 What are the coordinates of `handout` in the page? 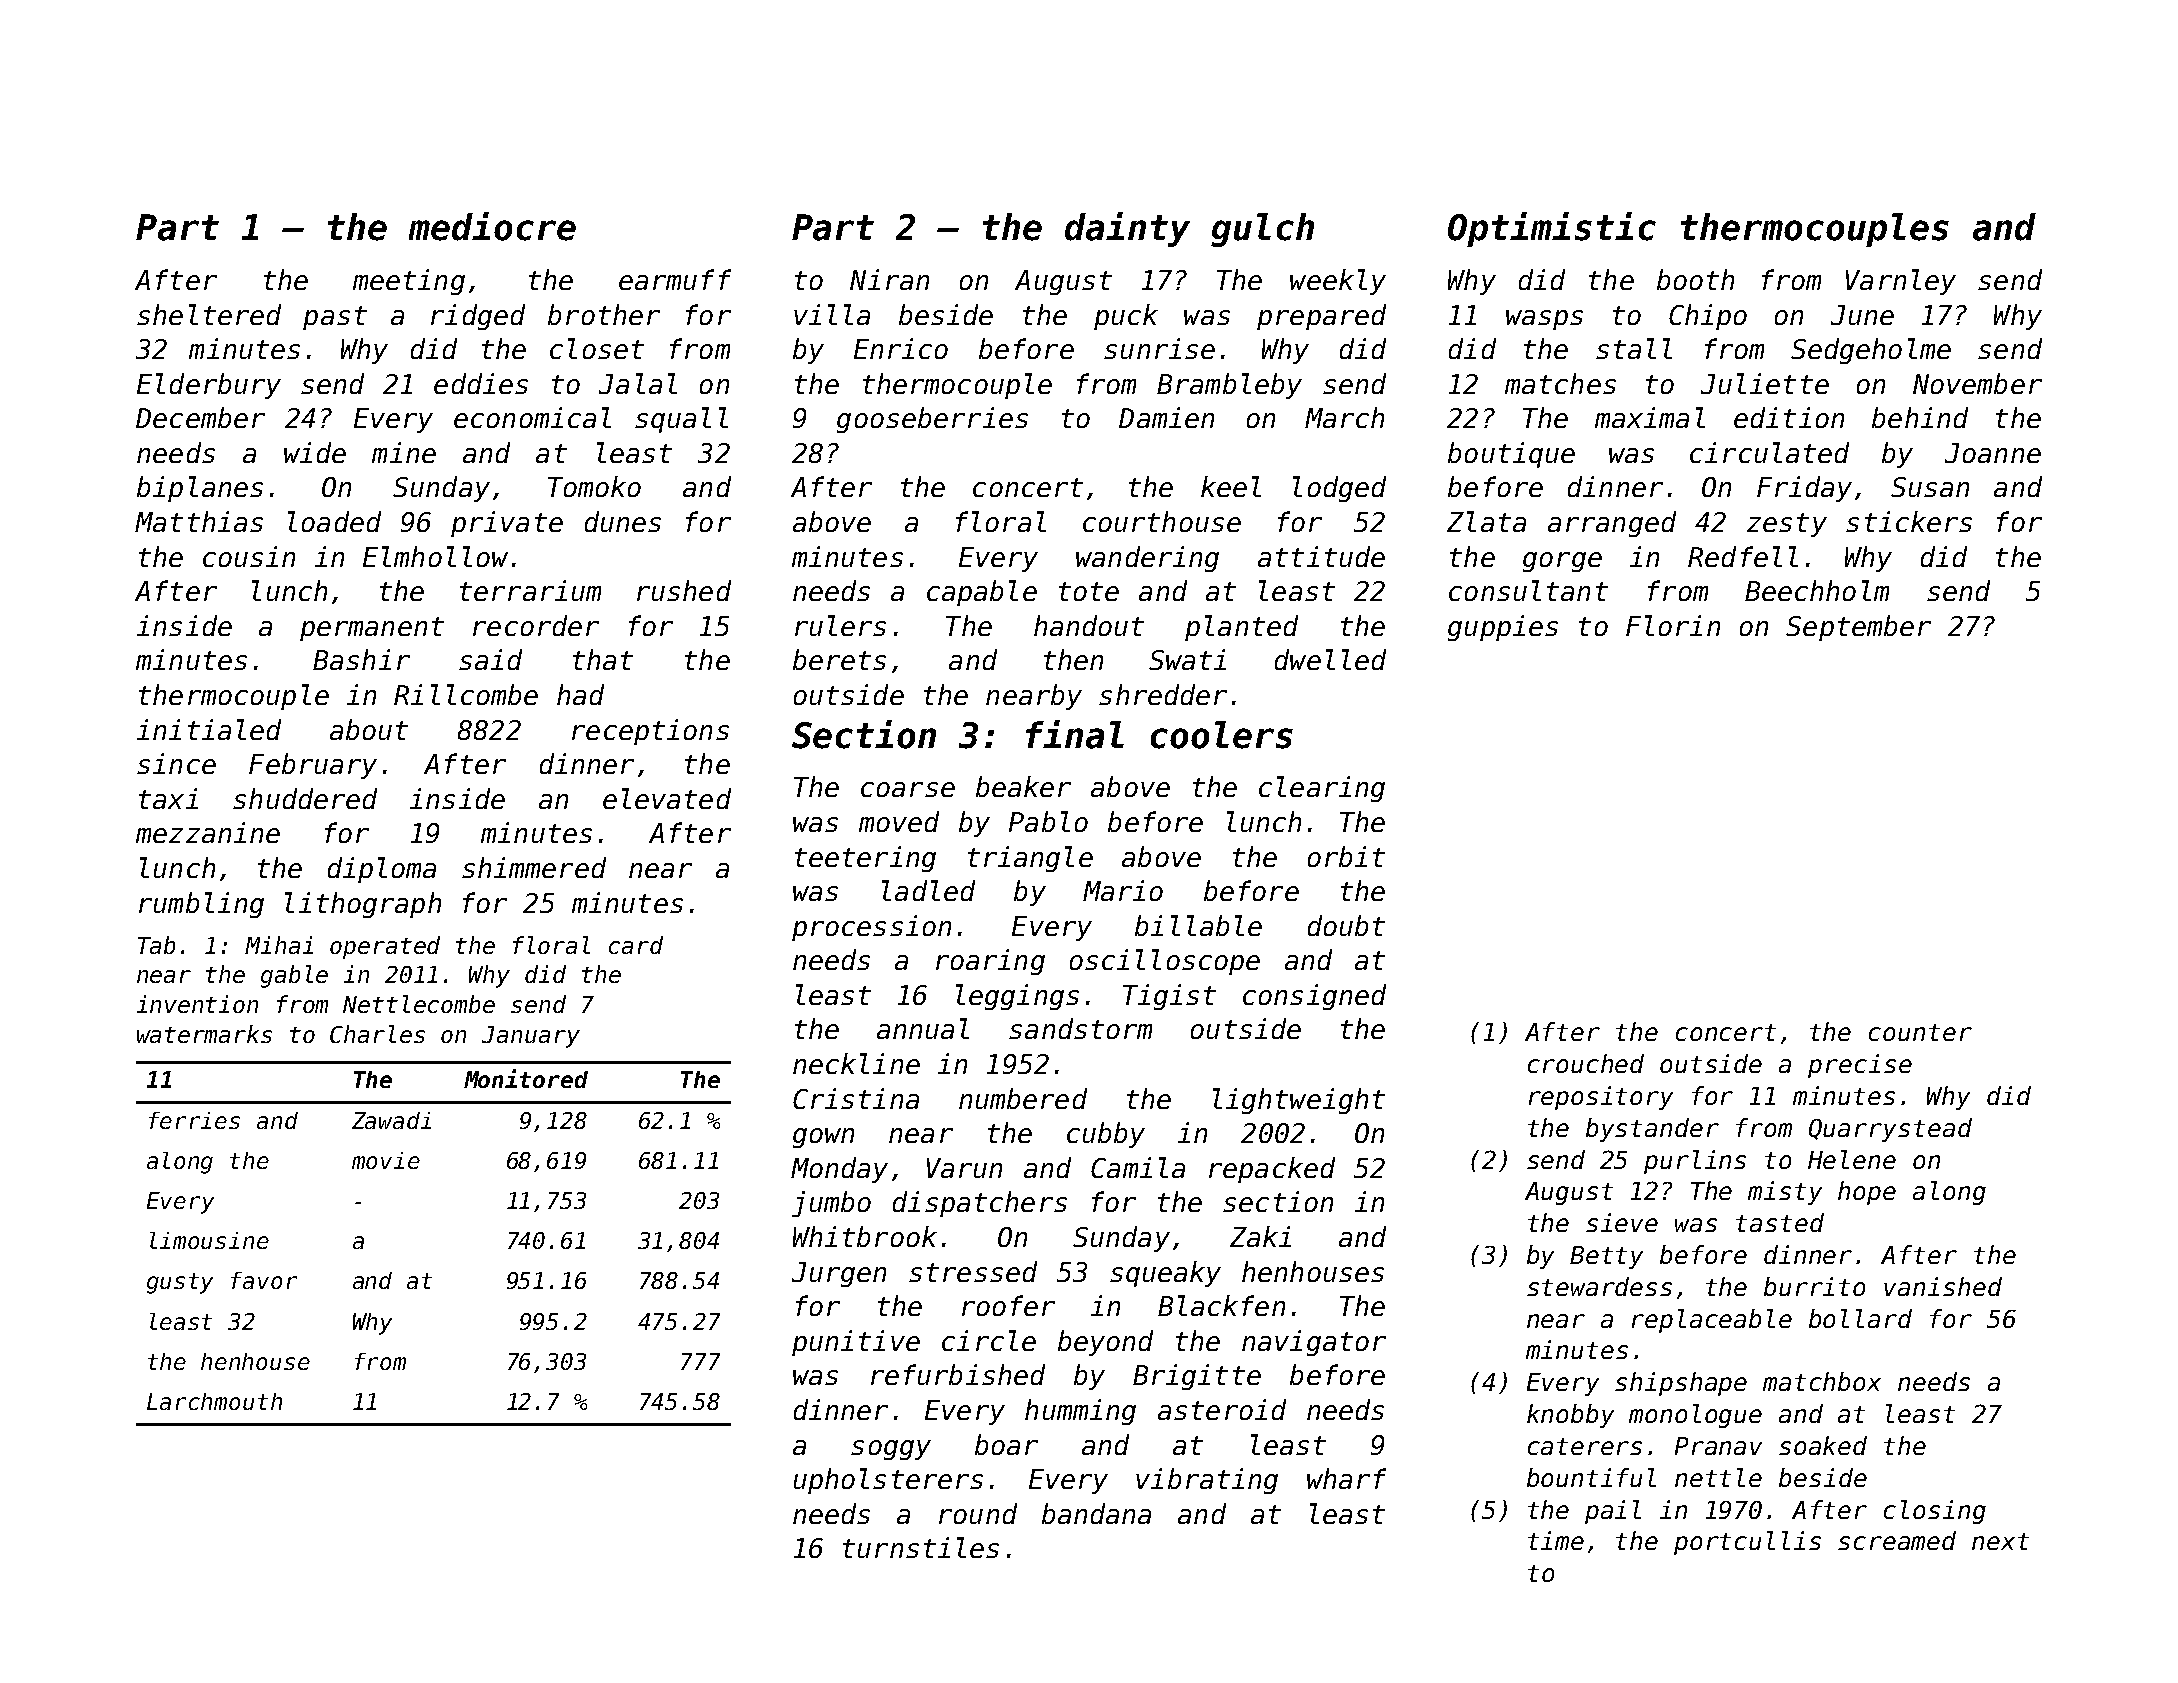 It's located at (1089, 625).
